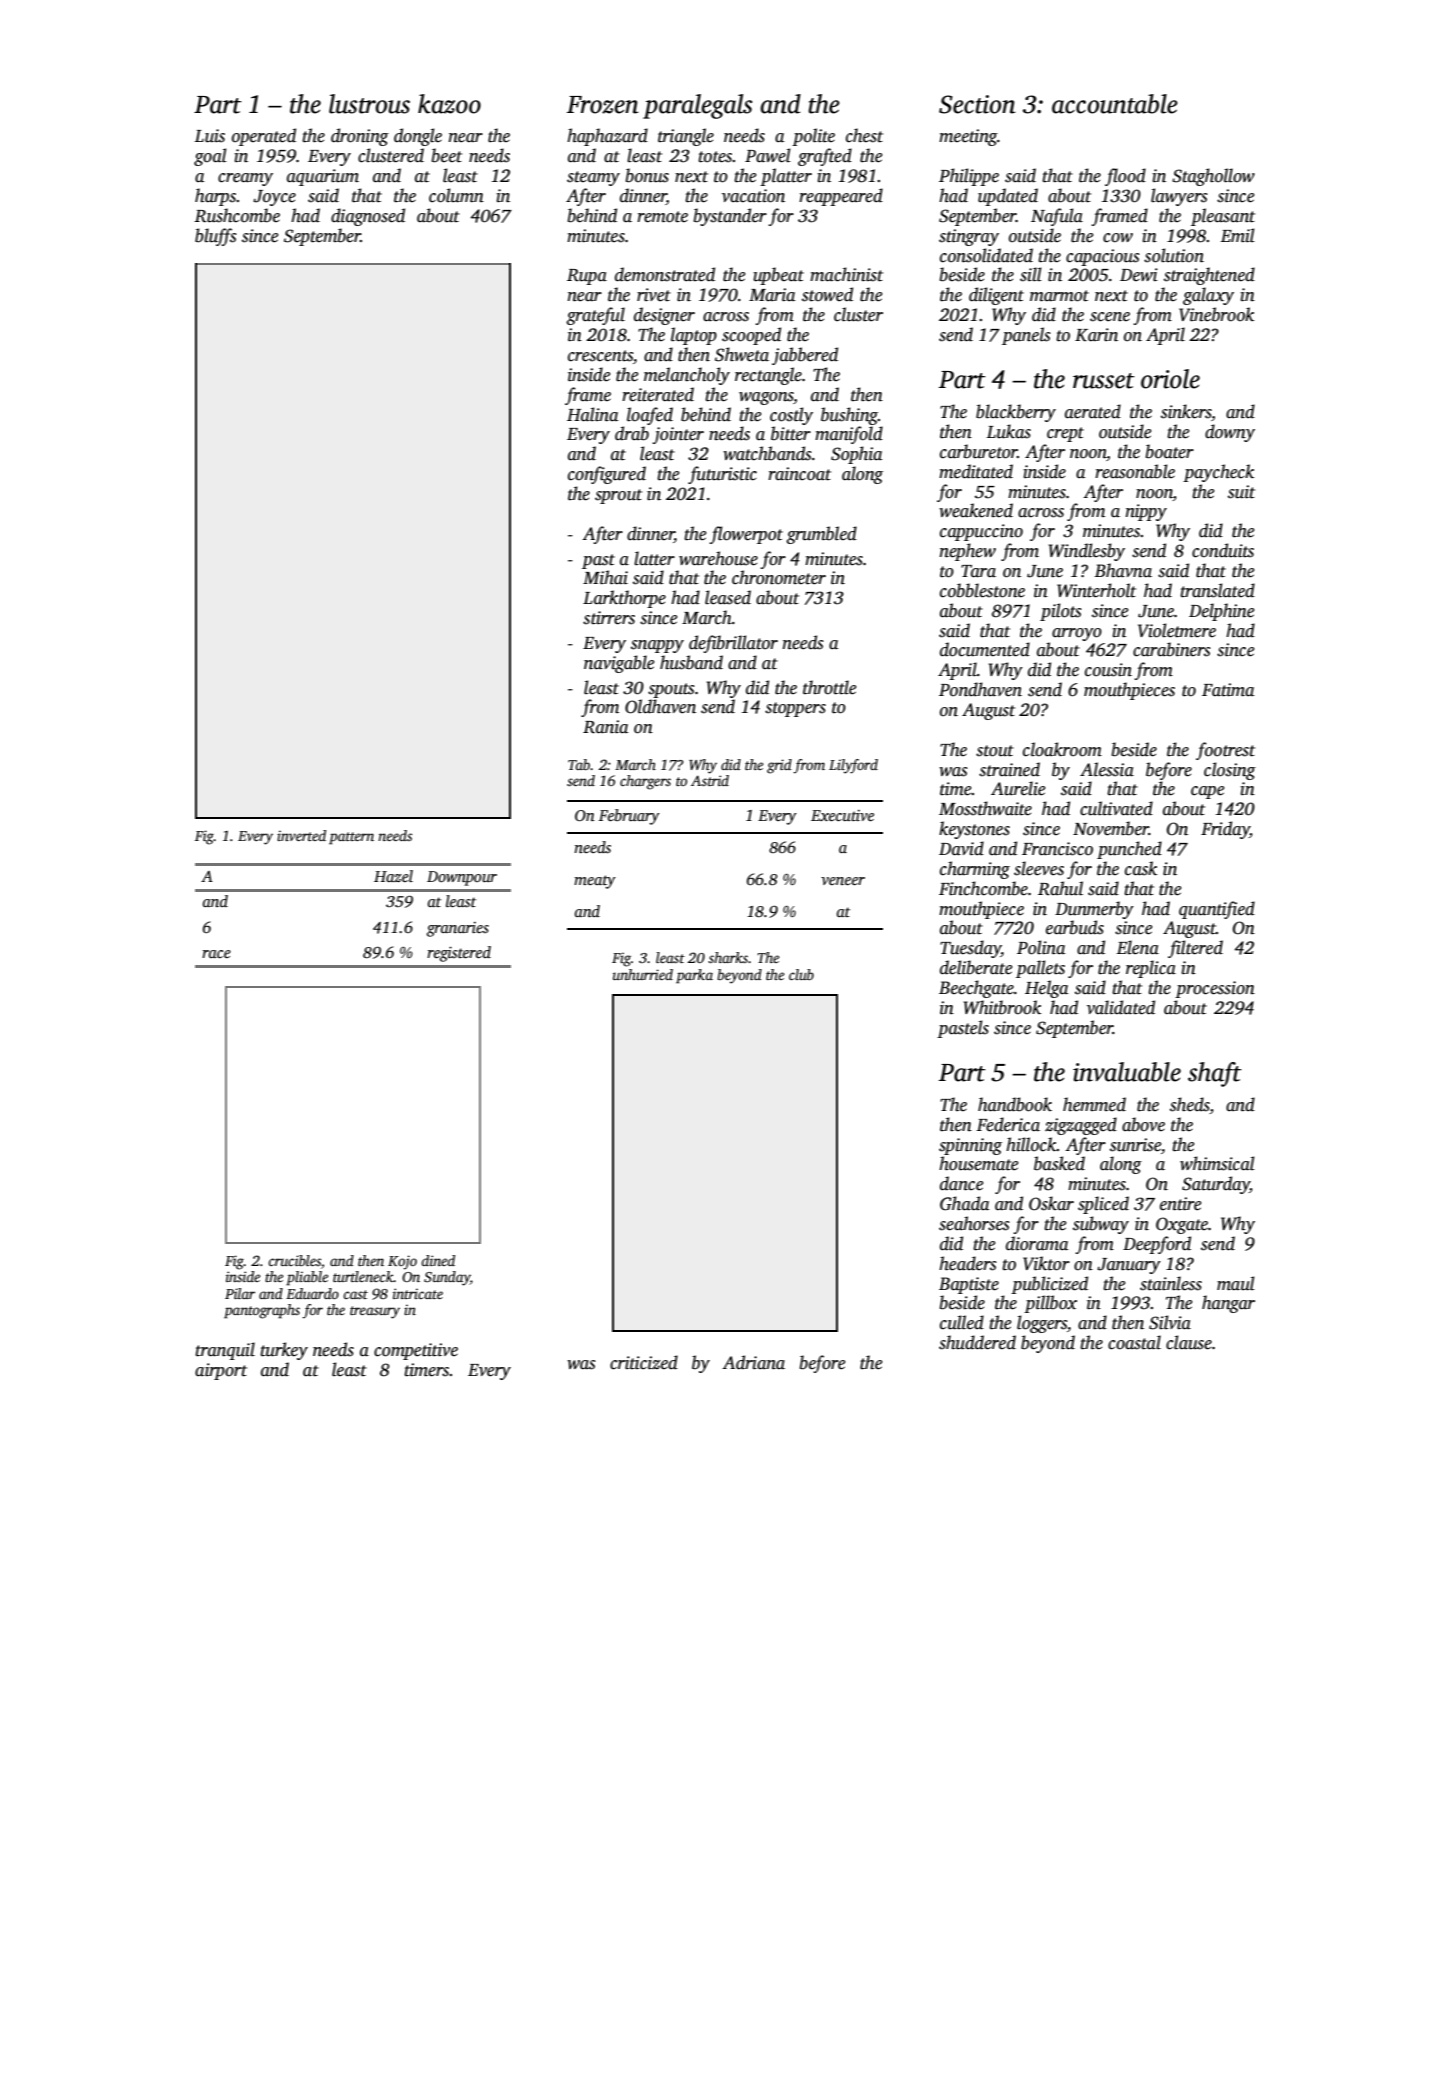  I want to click on Luis, so click(210, 136).
